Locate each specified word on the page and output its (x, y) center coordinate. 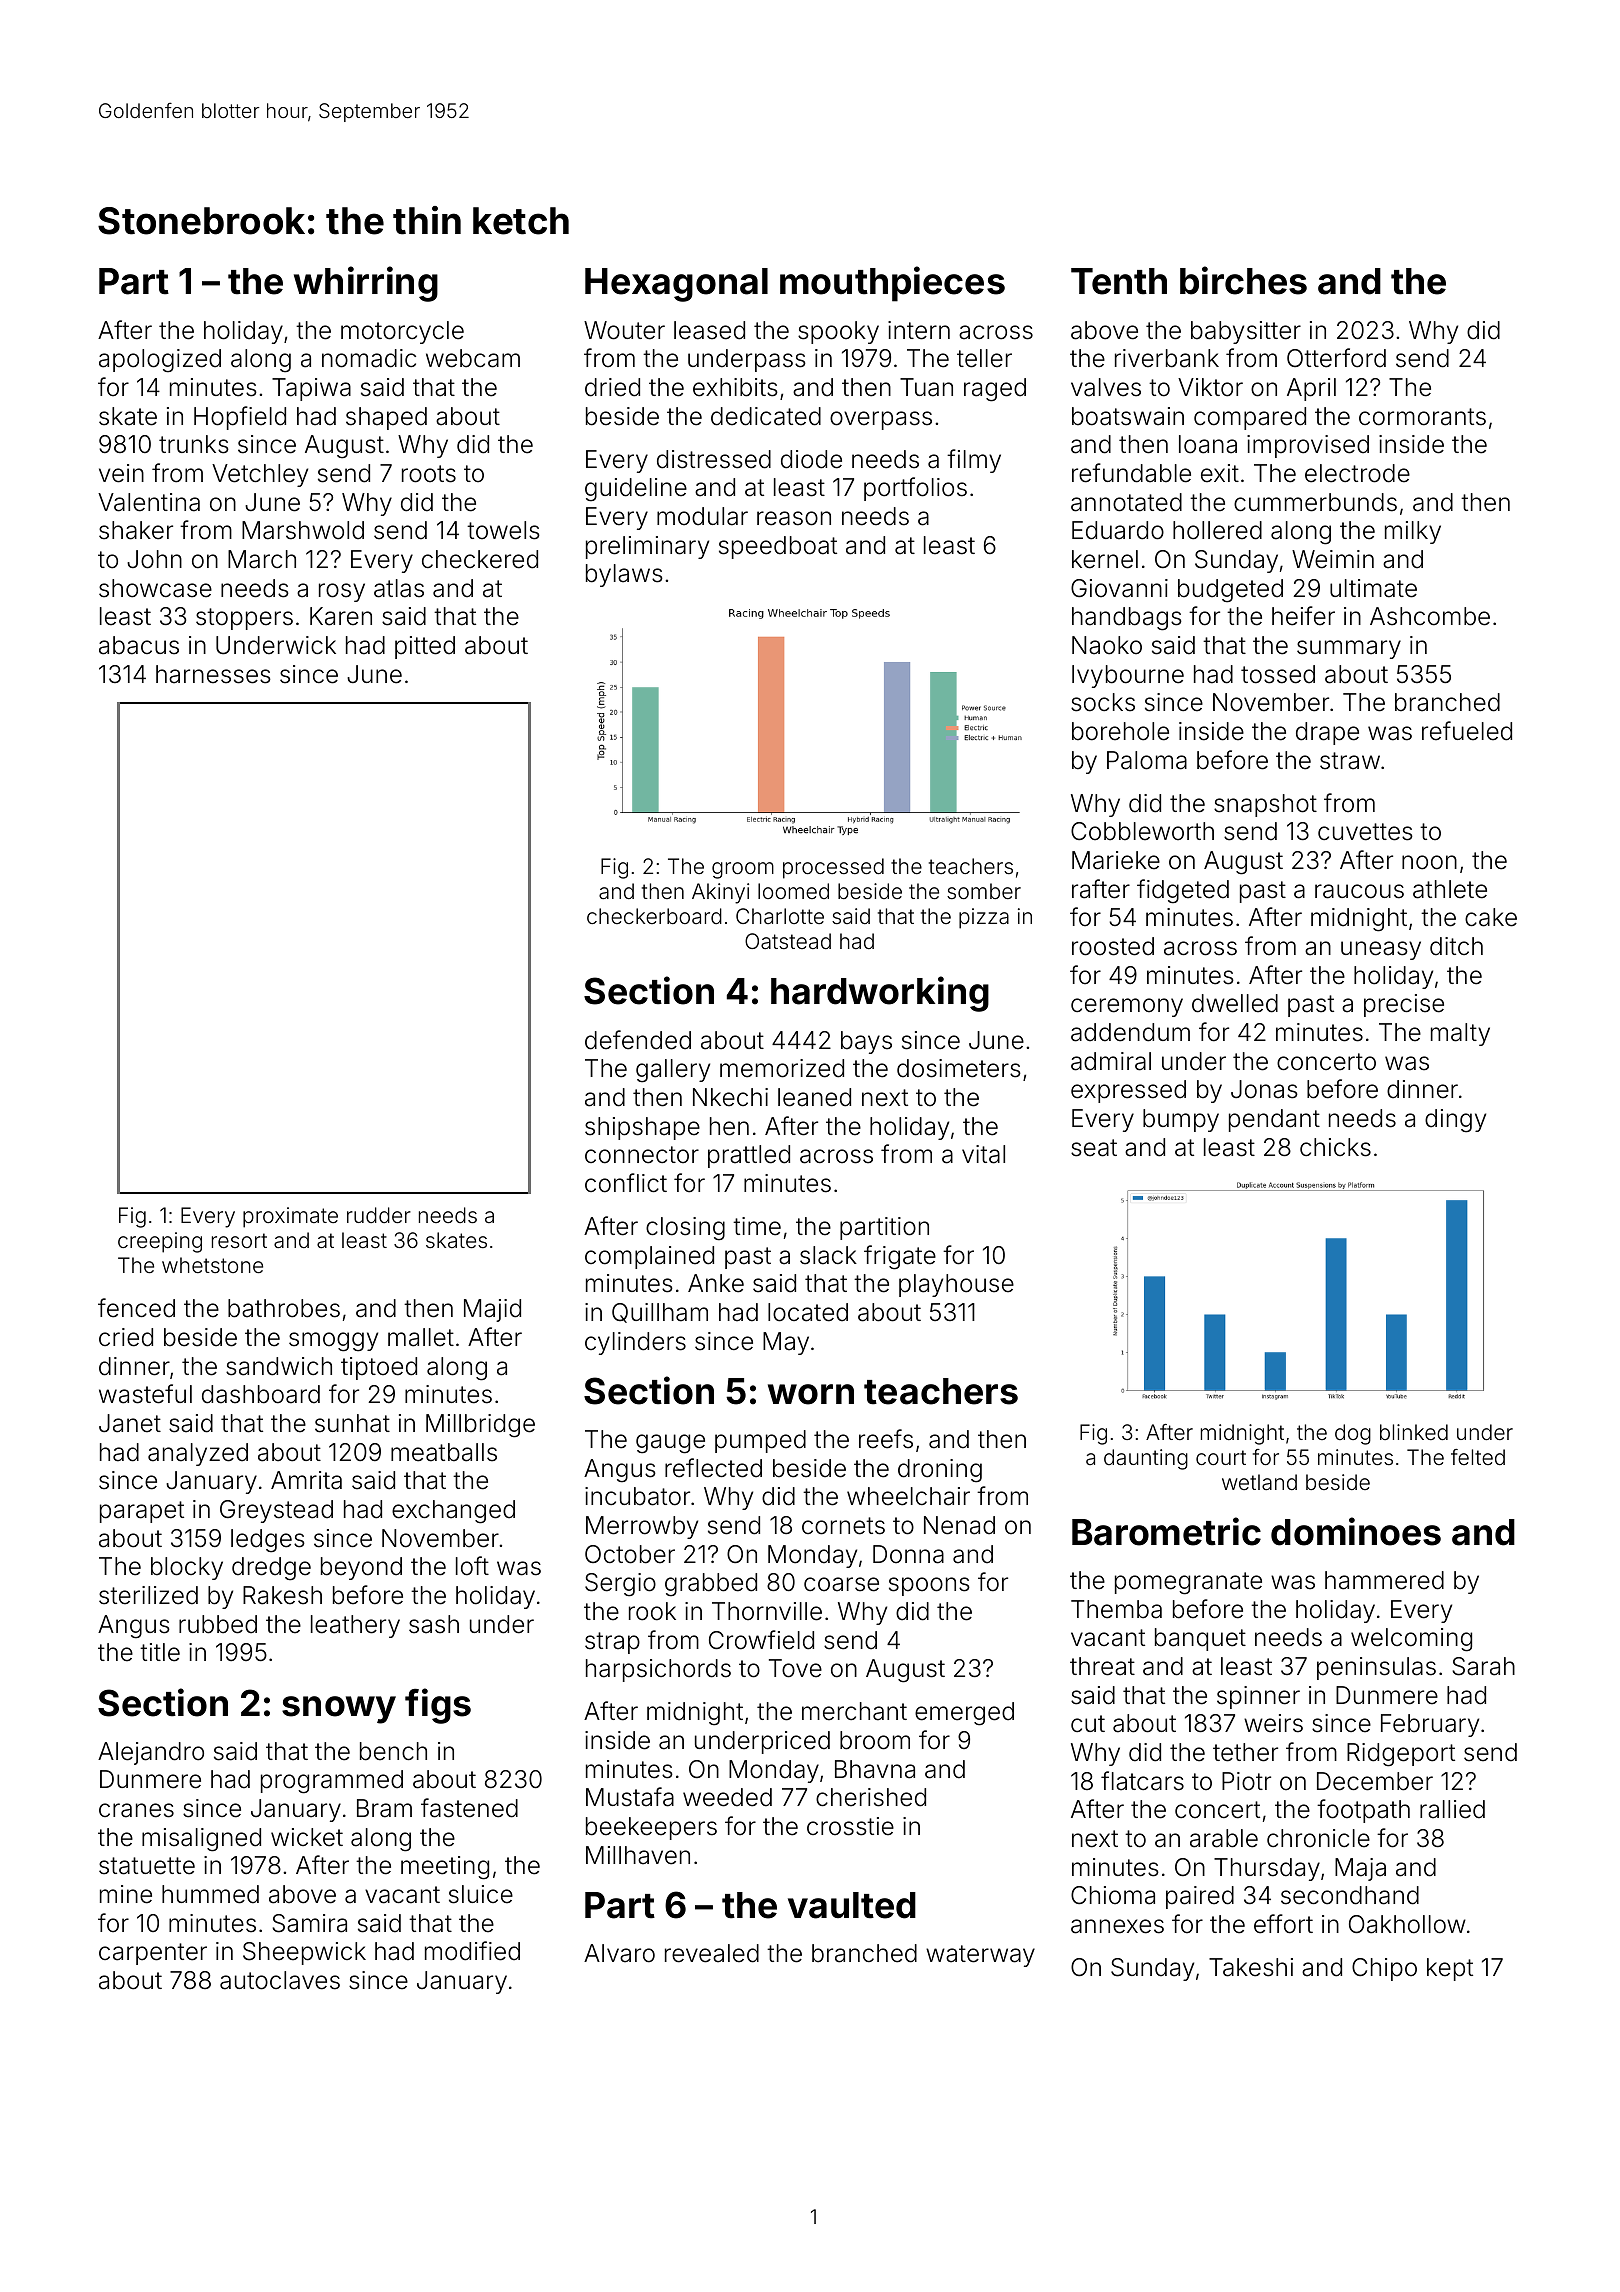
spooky (838, 332)
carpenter (153, 1954)
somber (984, 891)
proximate (290, 1217)
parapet (142, 1512)
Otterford (1336, 358)
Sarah (1483, 1666)
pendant (1274, 1120)
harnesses (213, 674)
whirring (366, 284)
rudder (379, 1215)
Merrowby (642, 1527)
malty (1460, 1034)
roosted (1113, 946)
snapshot (1265, 805)
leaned (814, 1097)
